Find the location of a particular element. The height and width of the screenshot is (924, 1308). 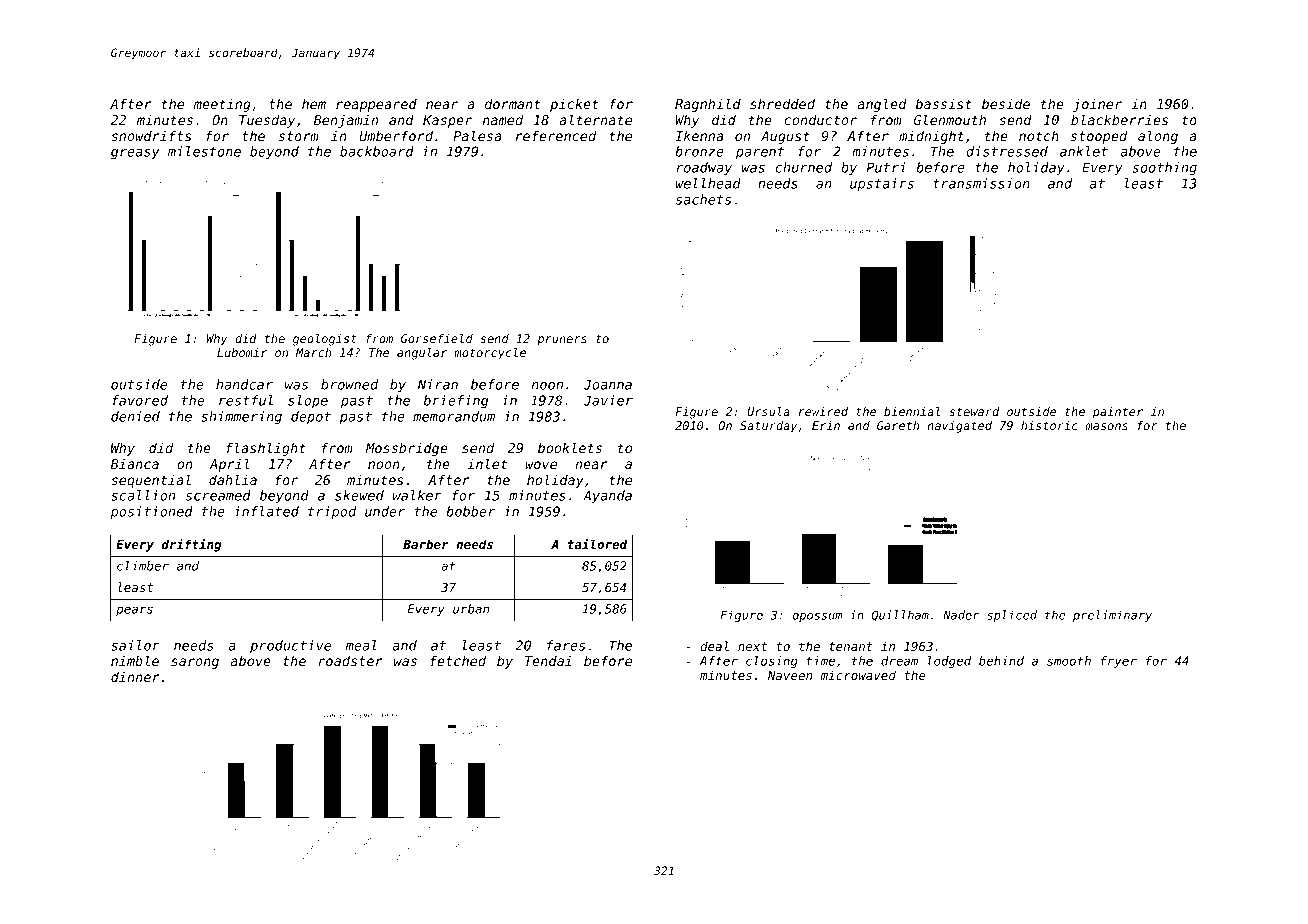

Ragnhild is located at coordinates (708, 105).
